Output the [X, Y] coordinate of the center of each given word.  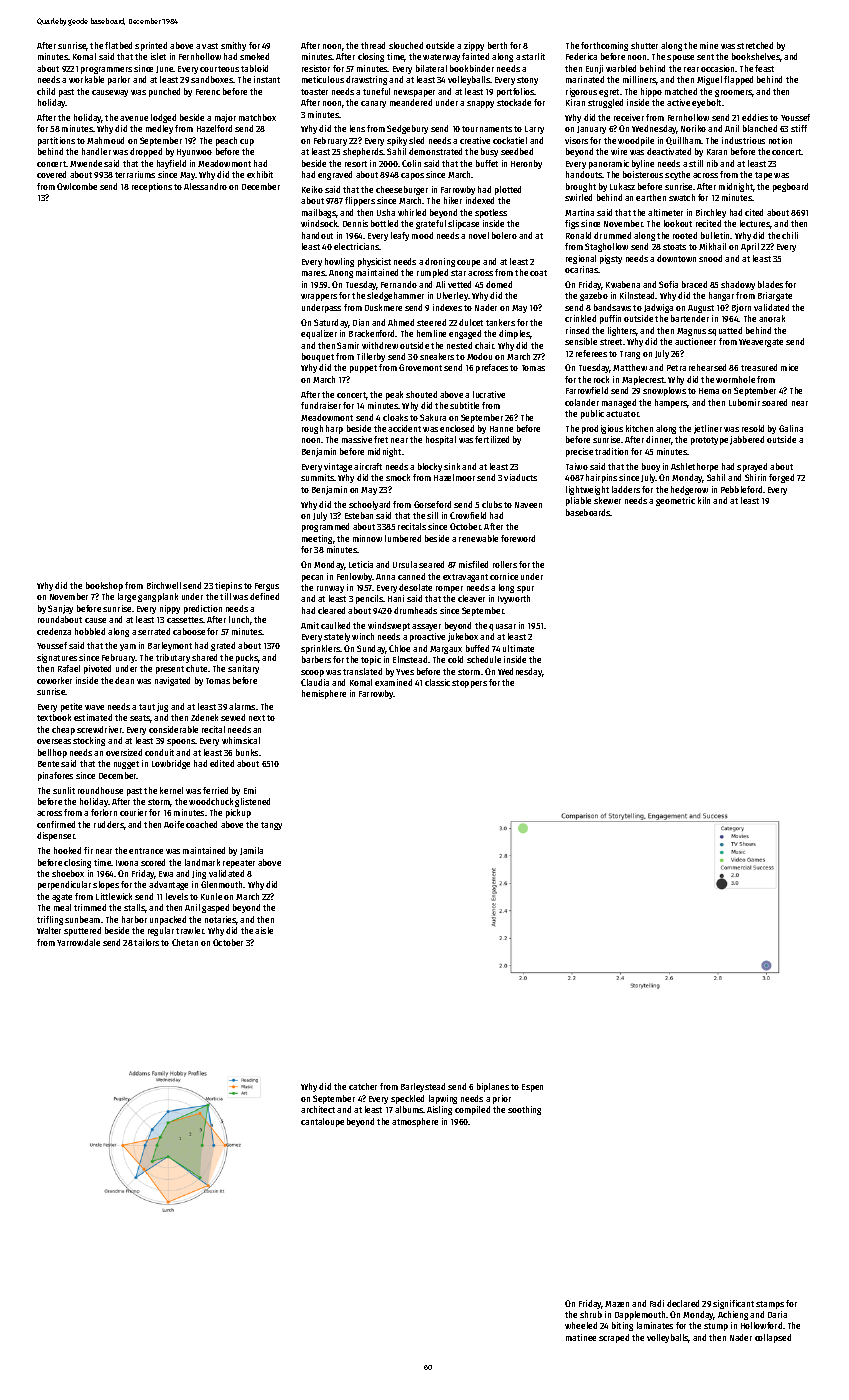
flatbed [118, 45]
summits [318, 477]
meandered [411, 102]
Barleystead [423, 1087]
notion [780, 140]
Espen [532, 1088]
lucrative [489, 394]
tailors [146, 942]
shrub [591, 1314]
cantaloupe [322, 1122]
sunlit [64, 790]
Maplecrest [643, 380]
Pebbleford [741, 489]
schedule [484, 659]
